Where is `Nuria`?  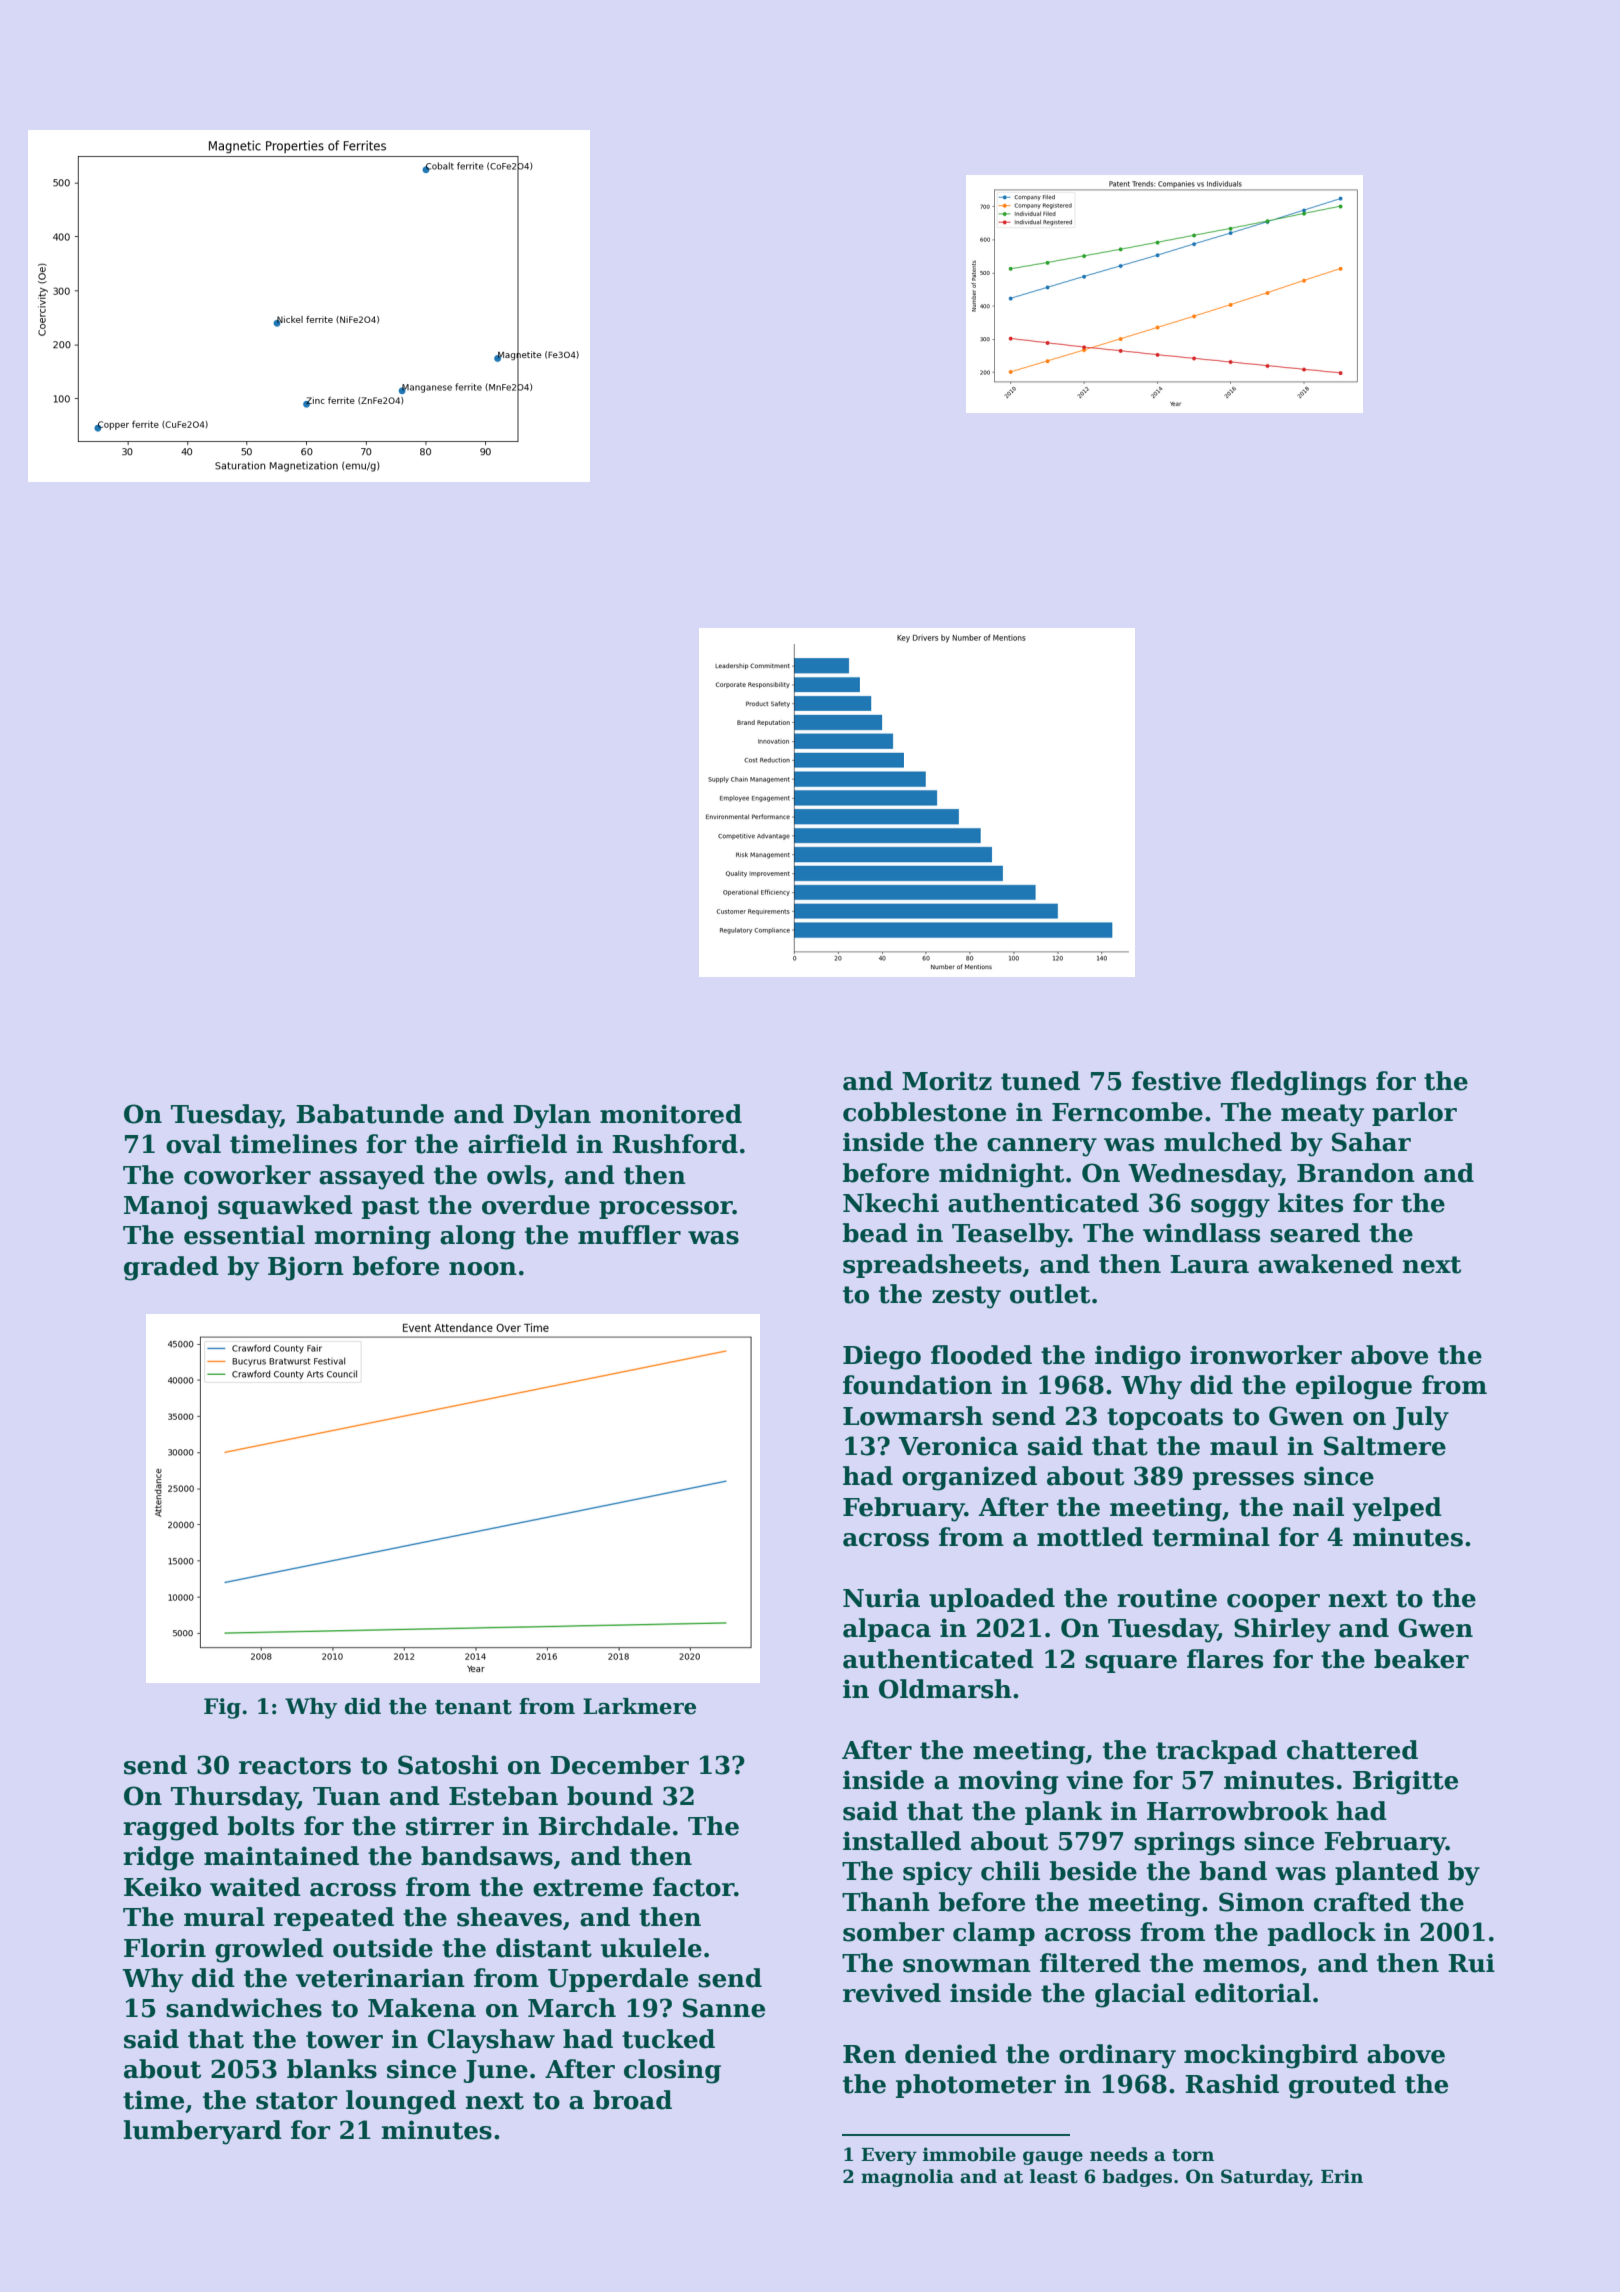
Nuria is located at coordinates (881, 1598).
